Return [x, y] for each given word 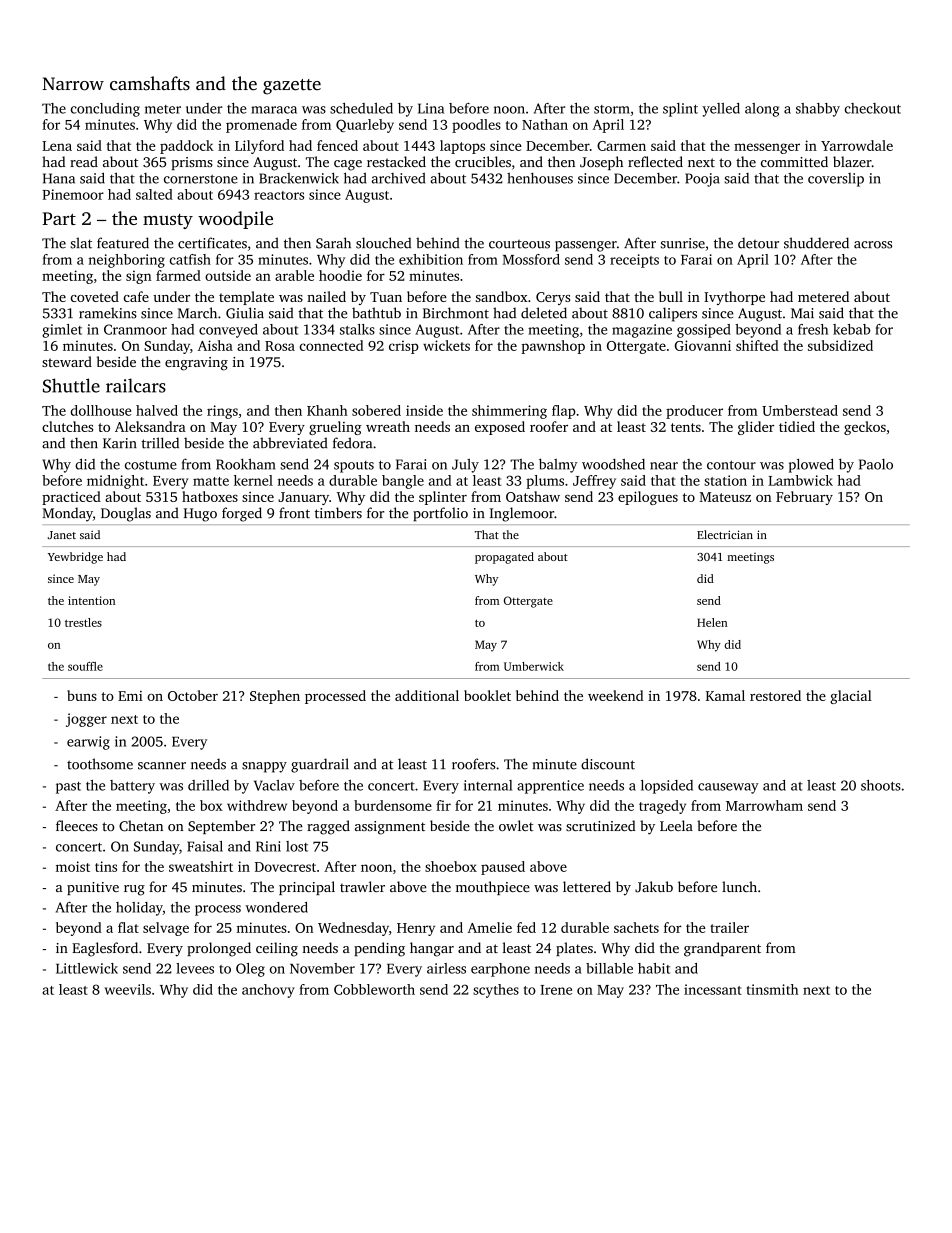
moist [73, 866]
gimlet [62, 331]
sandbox [502, 296]
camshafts [150, 83]
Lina [431, 108]
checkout [873, 108]
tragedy [662, 807]
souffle [85, 666]
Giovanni [703, 345]
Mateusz [725, 497]
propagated [504, 558]
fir [443, 805]
